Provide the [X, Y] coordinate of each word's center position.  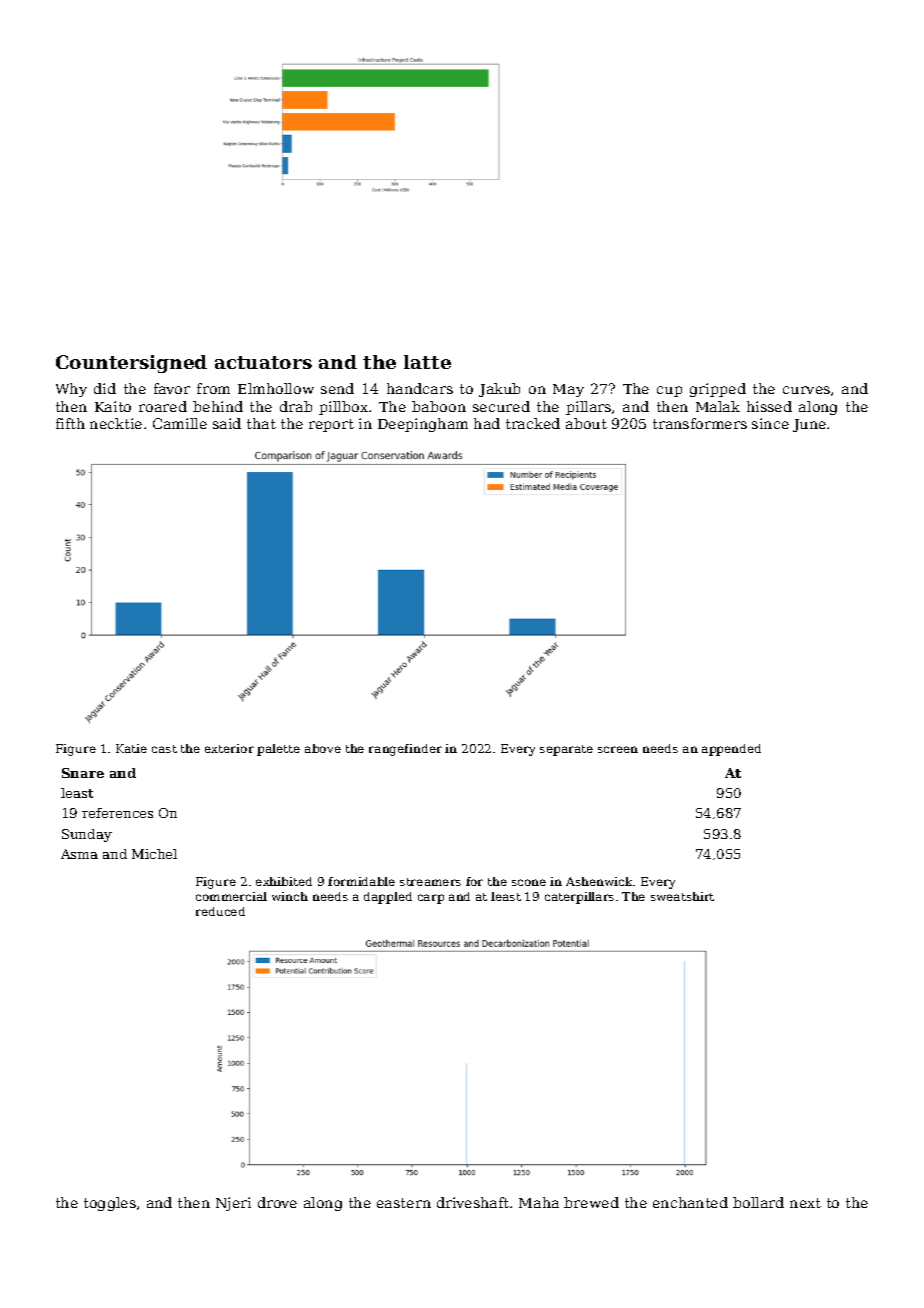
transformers [700, 423]
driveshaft [473, 1202]
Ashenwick [600, 881]
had [487, 423]
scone [529, 882]
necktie [116, 423]
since [770, 423]
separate [566, 750]
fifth [70, 423]
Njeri [233, 1204]
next [805, 1203]
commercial [231, 896]
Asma [79, 854]
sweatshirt [682, 896]
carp [431, 899]
